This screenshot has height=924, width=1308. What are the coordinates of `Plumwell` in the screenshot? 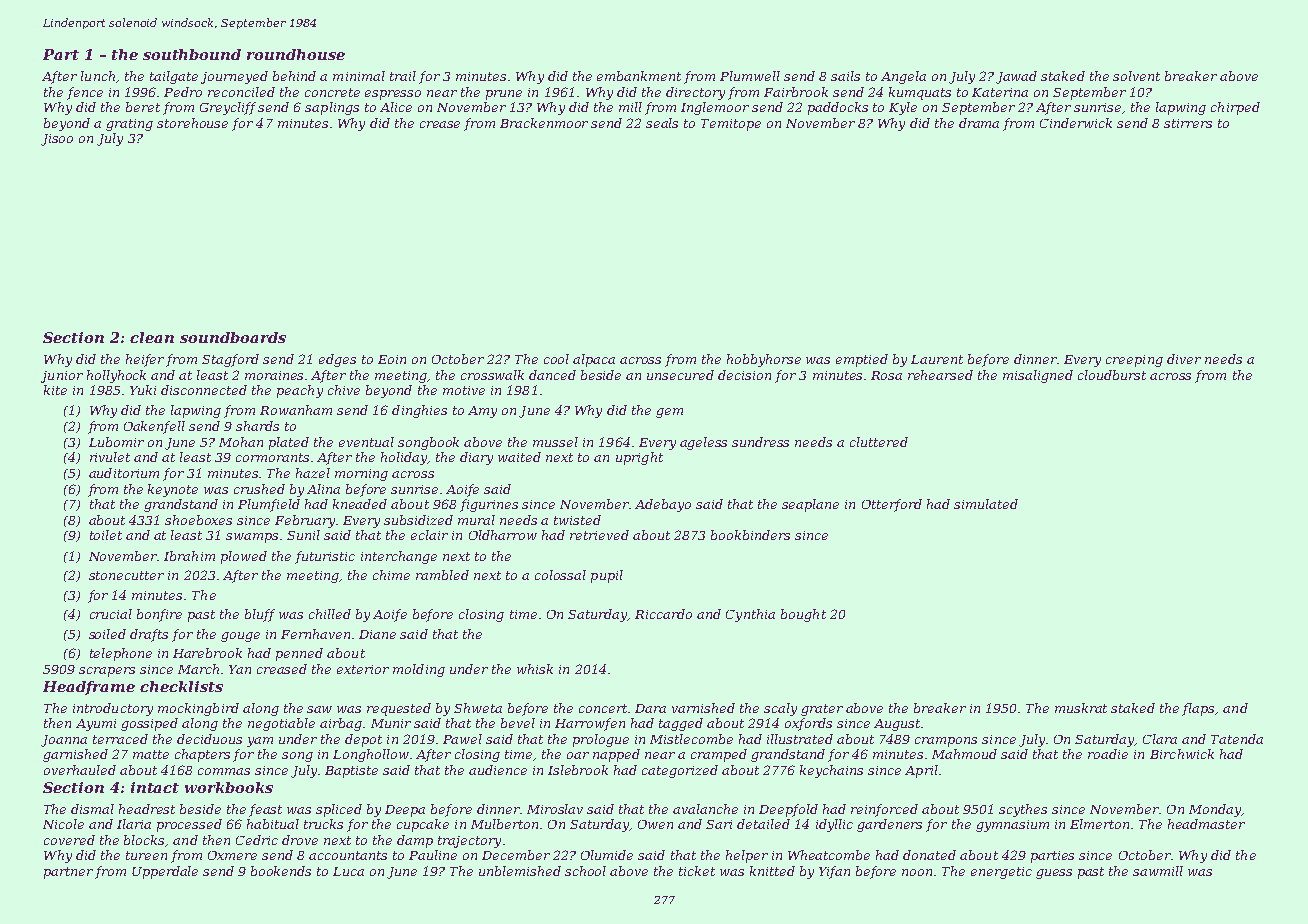 It's located at (750, 76).
